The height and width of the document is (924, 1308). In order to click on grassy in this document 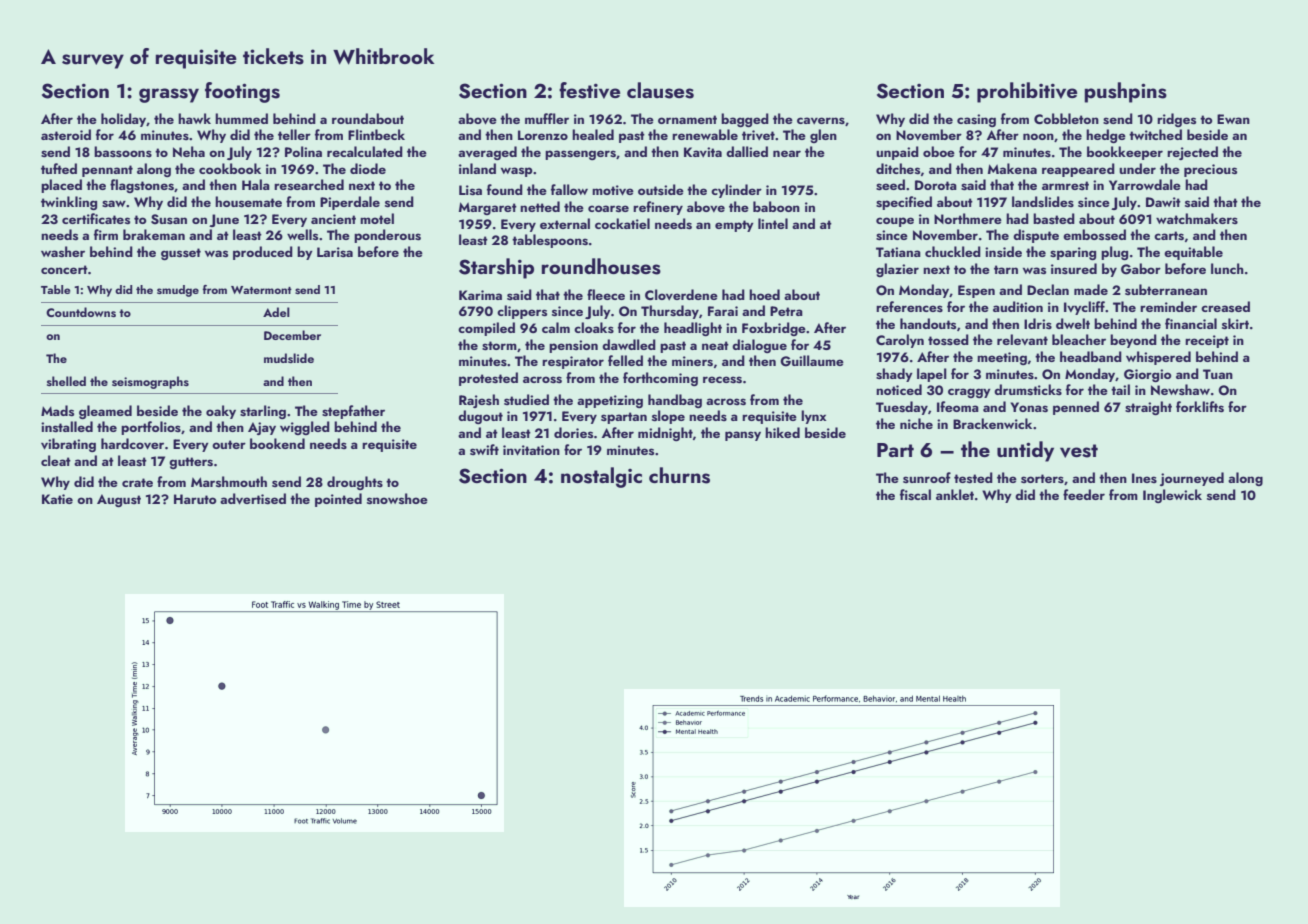, I will do `click(169, 95)`.
